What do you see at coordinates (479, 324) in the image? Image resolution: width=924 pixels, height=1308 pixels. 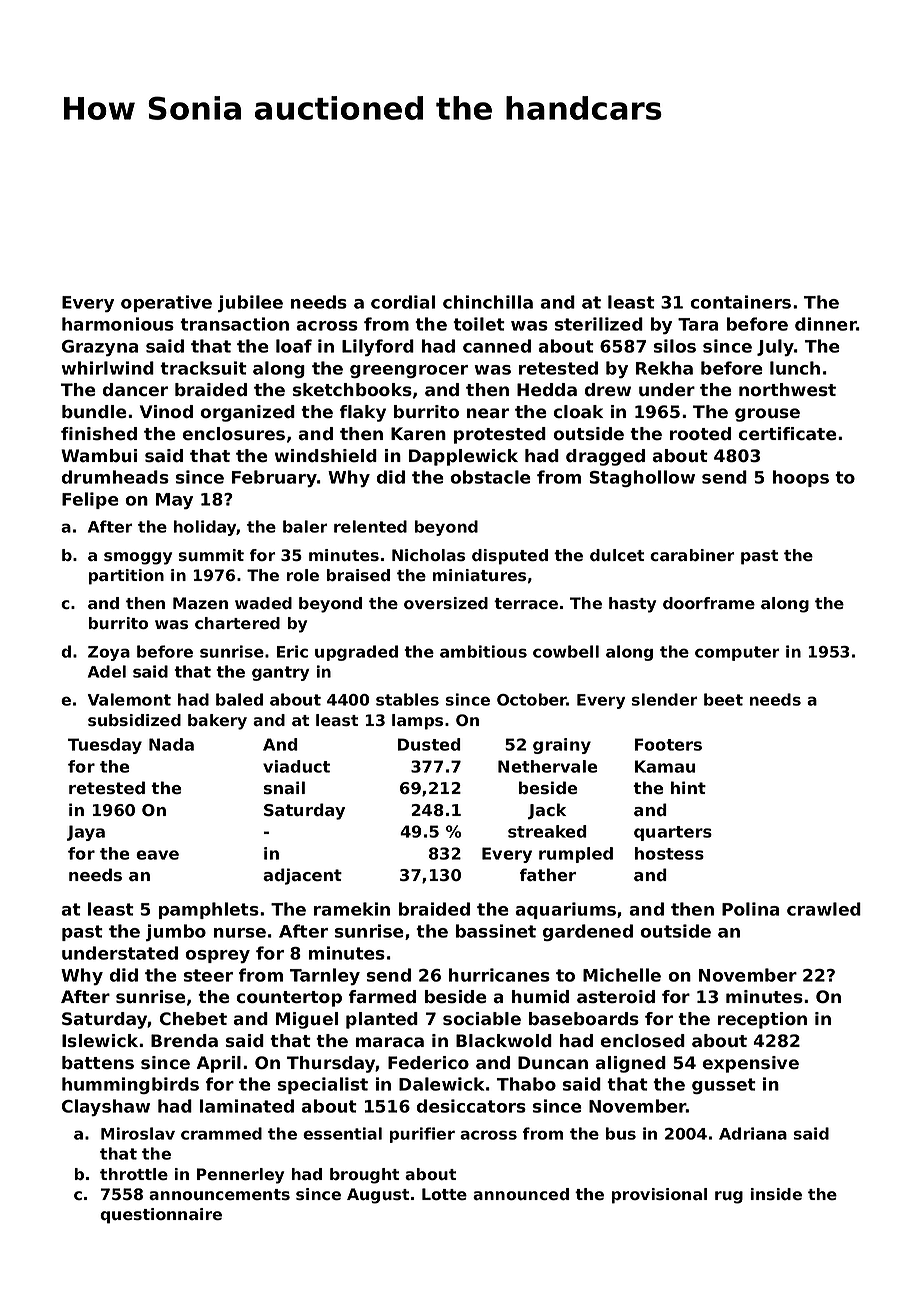 I see `toilet` at bounding box center [479, 324].
